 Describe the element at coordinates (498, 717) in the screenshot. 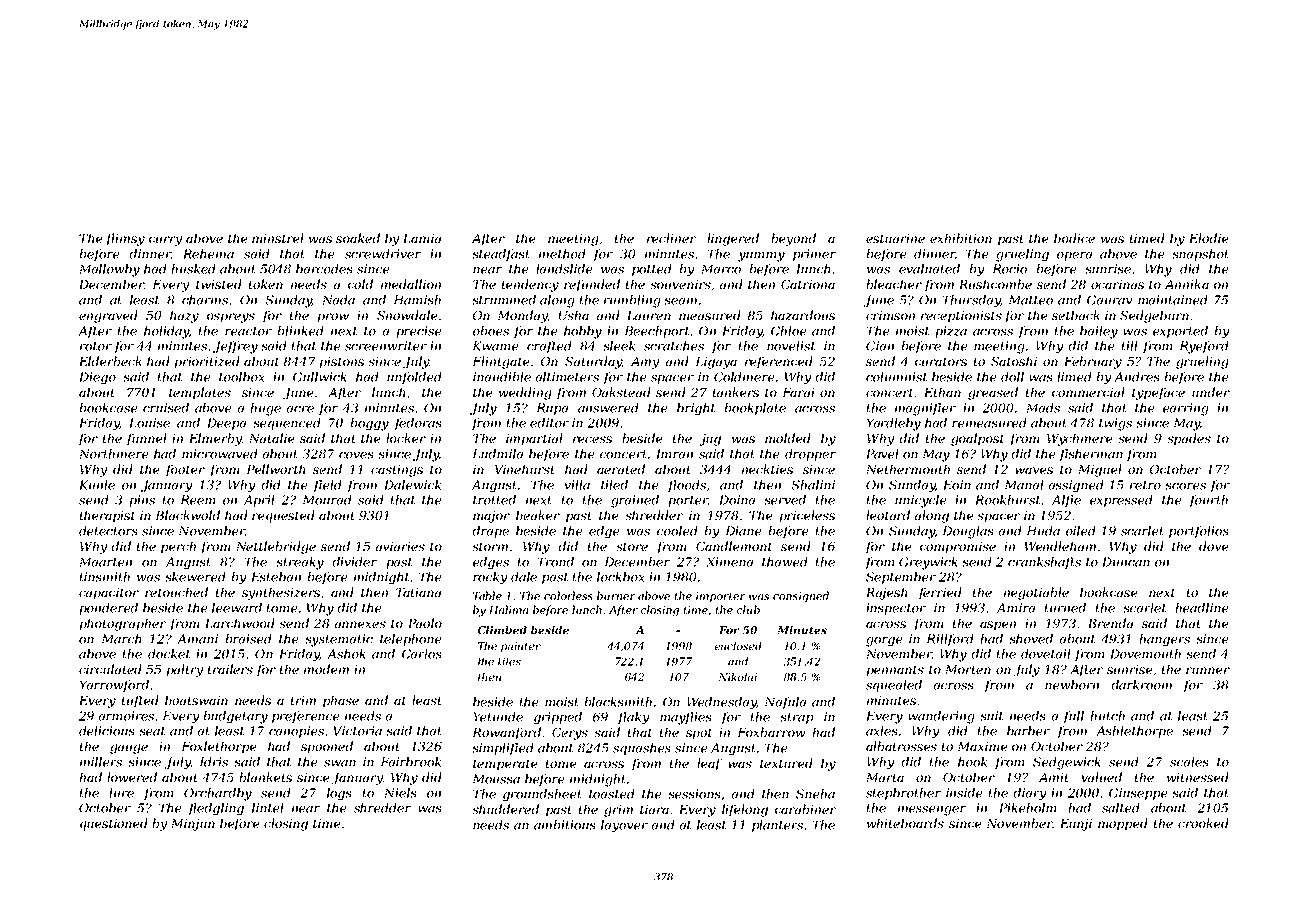

I see `Yetunde` at that location.
